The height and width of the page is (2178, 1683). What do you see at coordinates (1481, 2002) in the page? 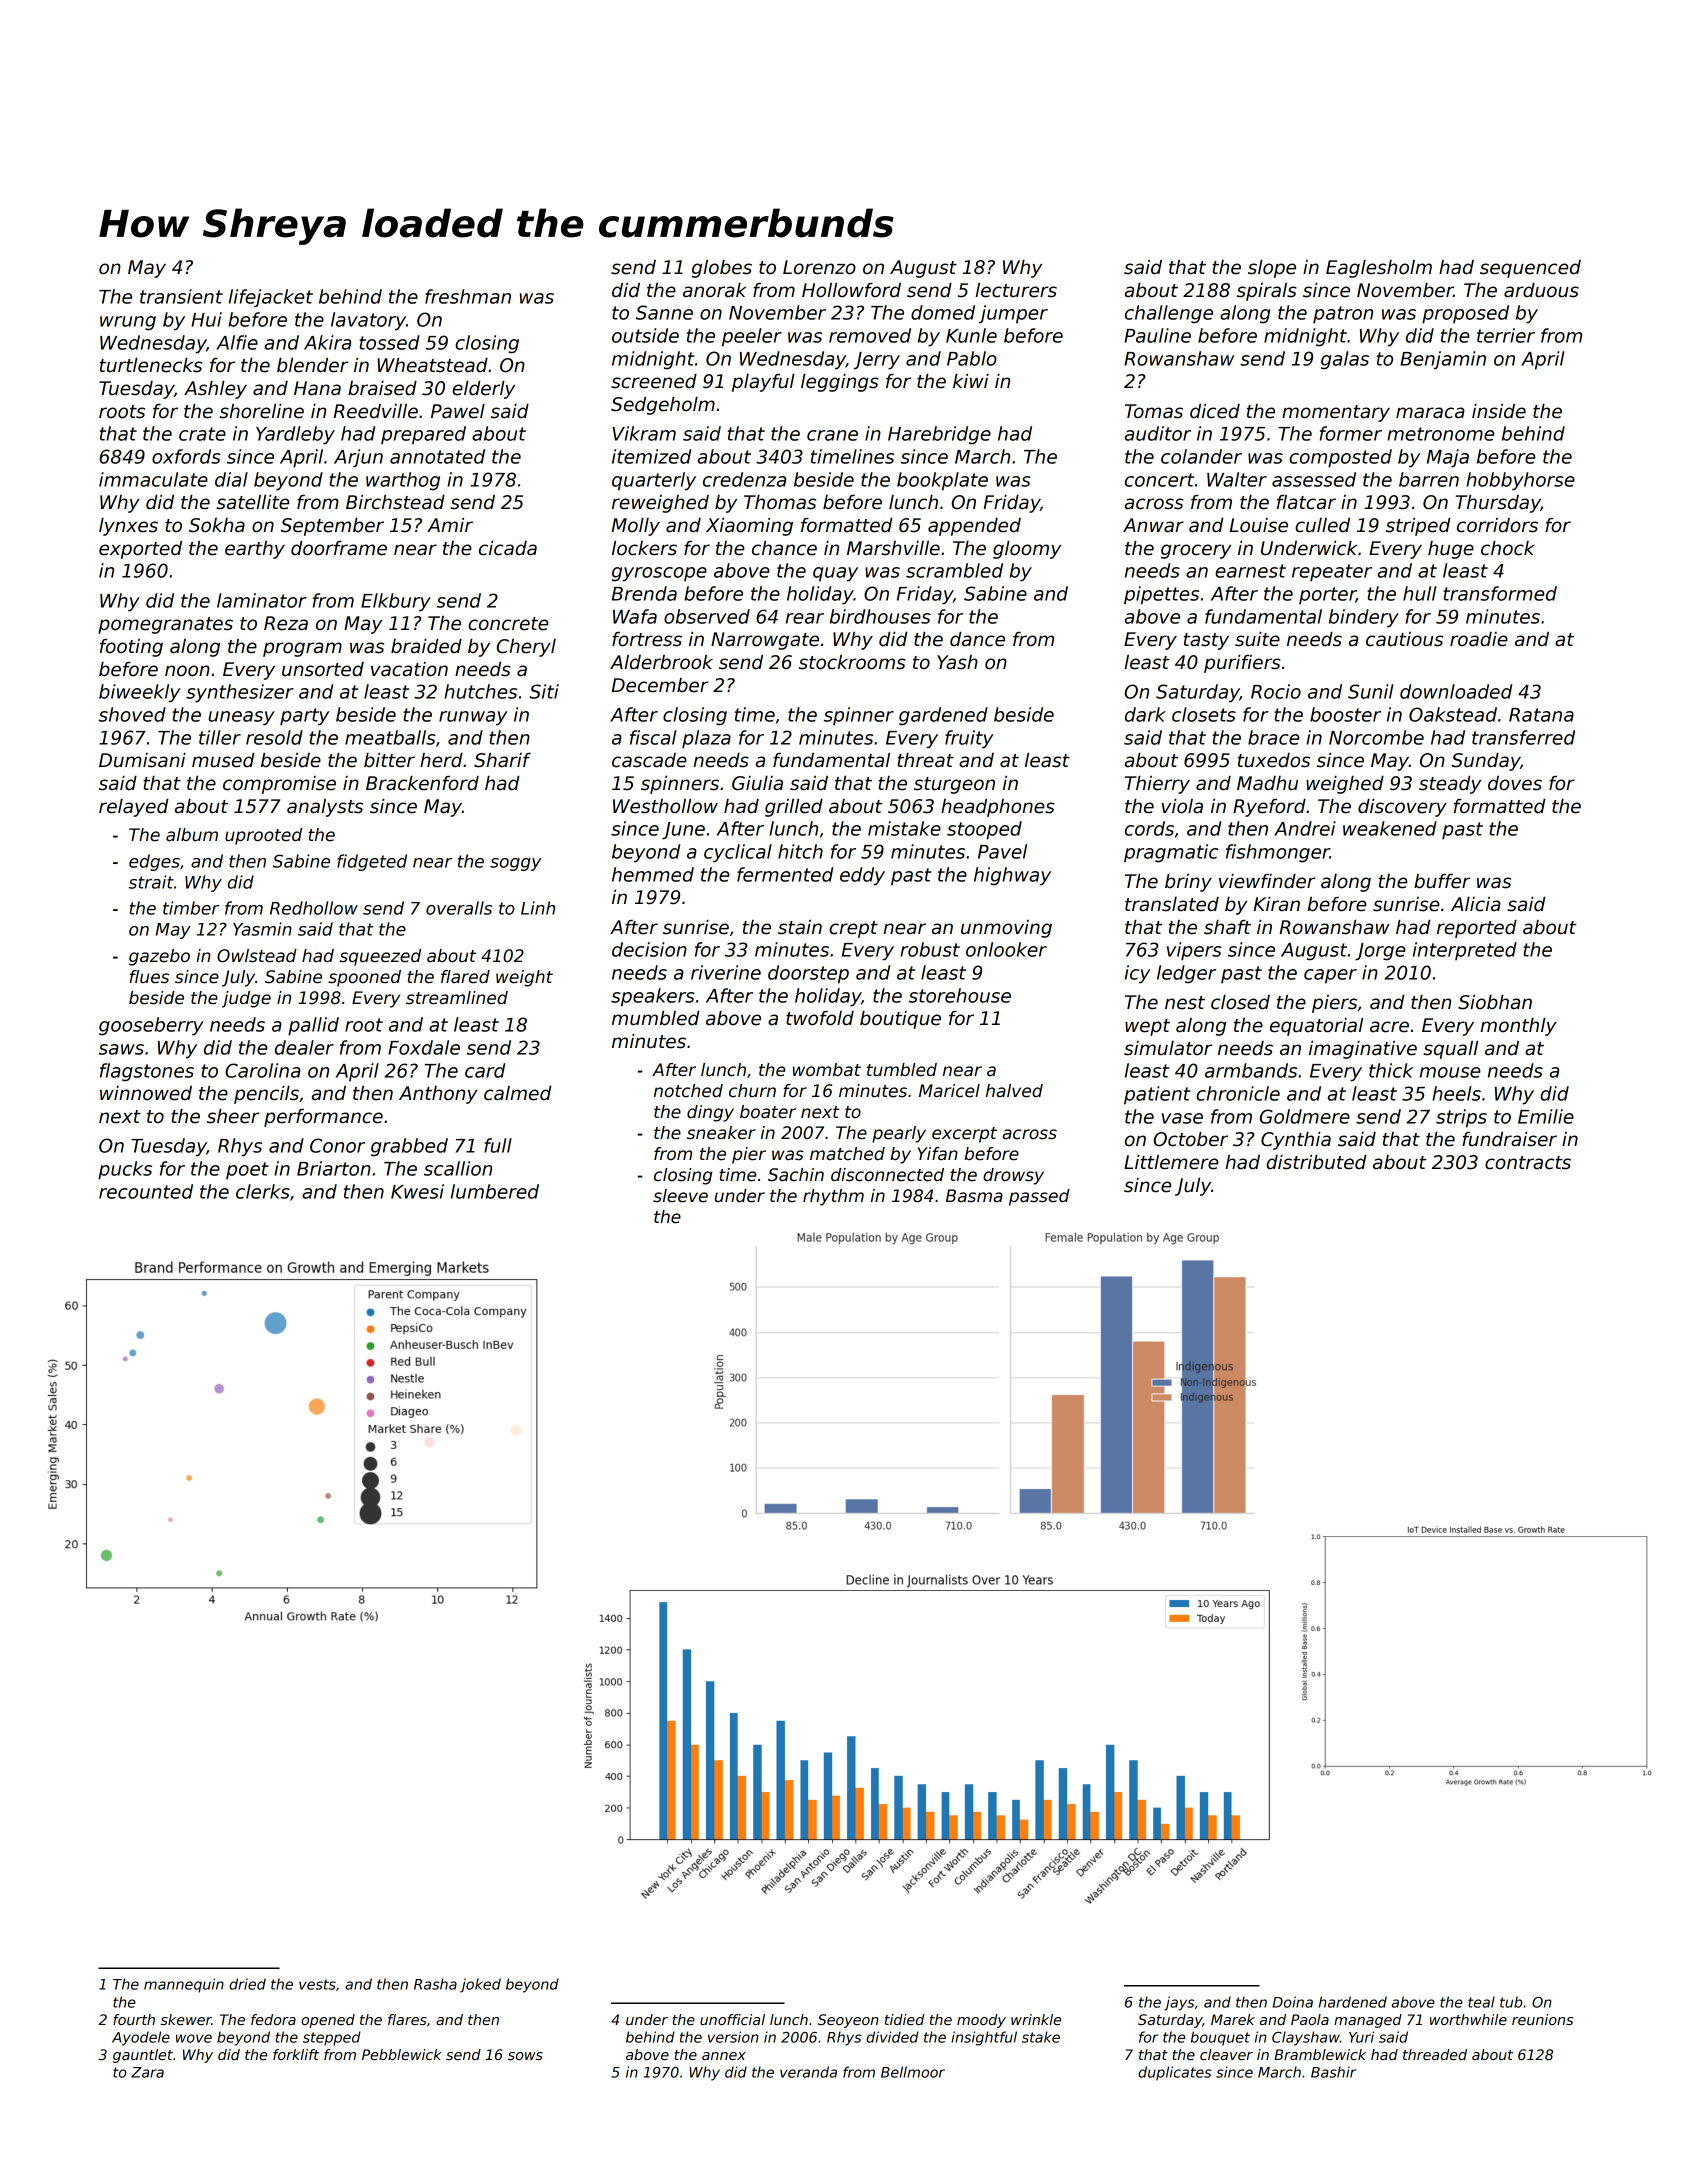
I see `teal` at bounding box center [1481, 2002].
